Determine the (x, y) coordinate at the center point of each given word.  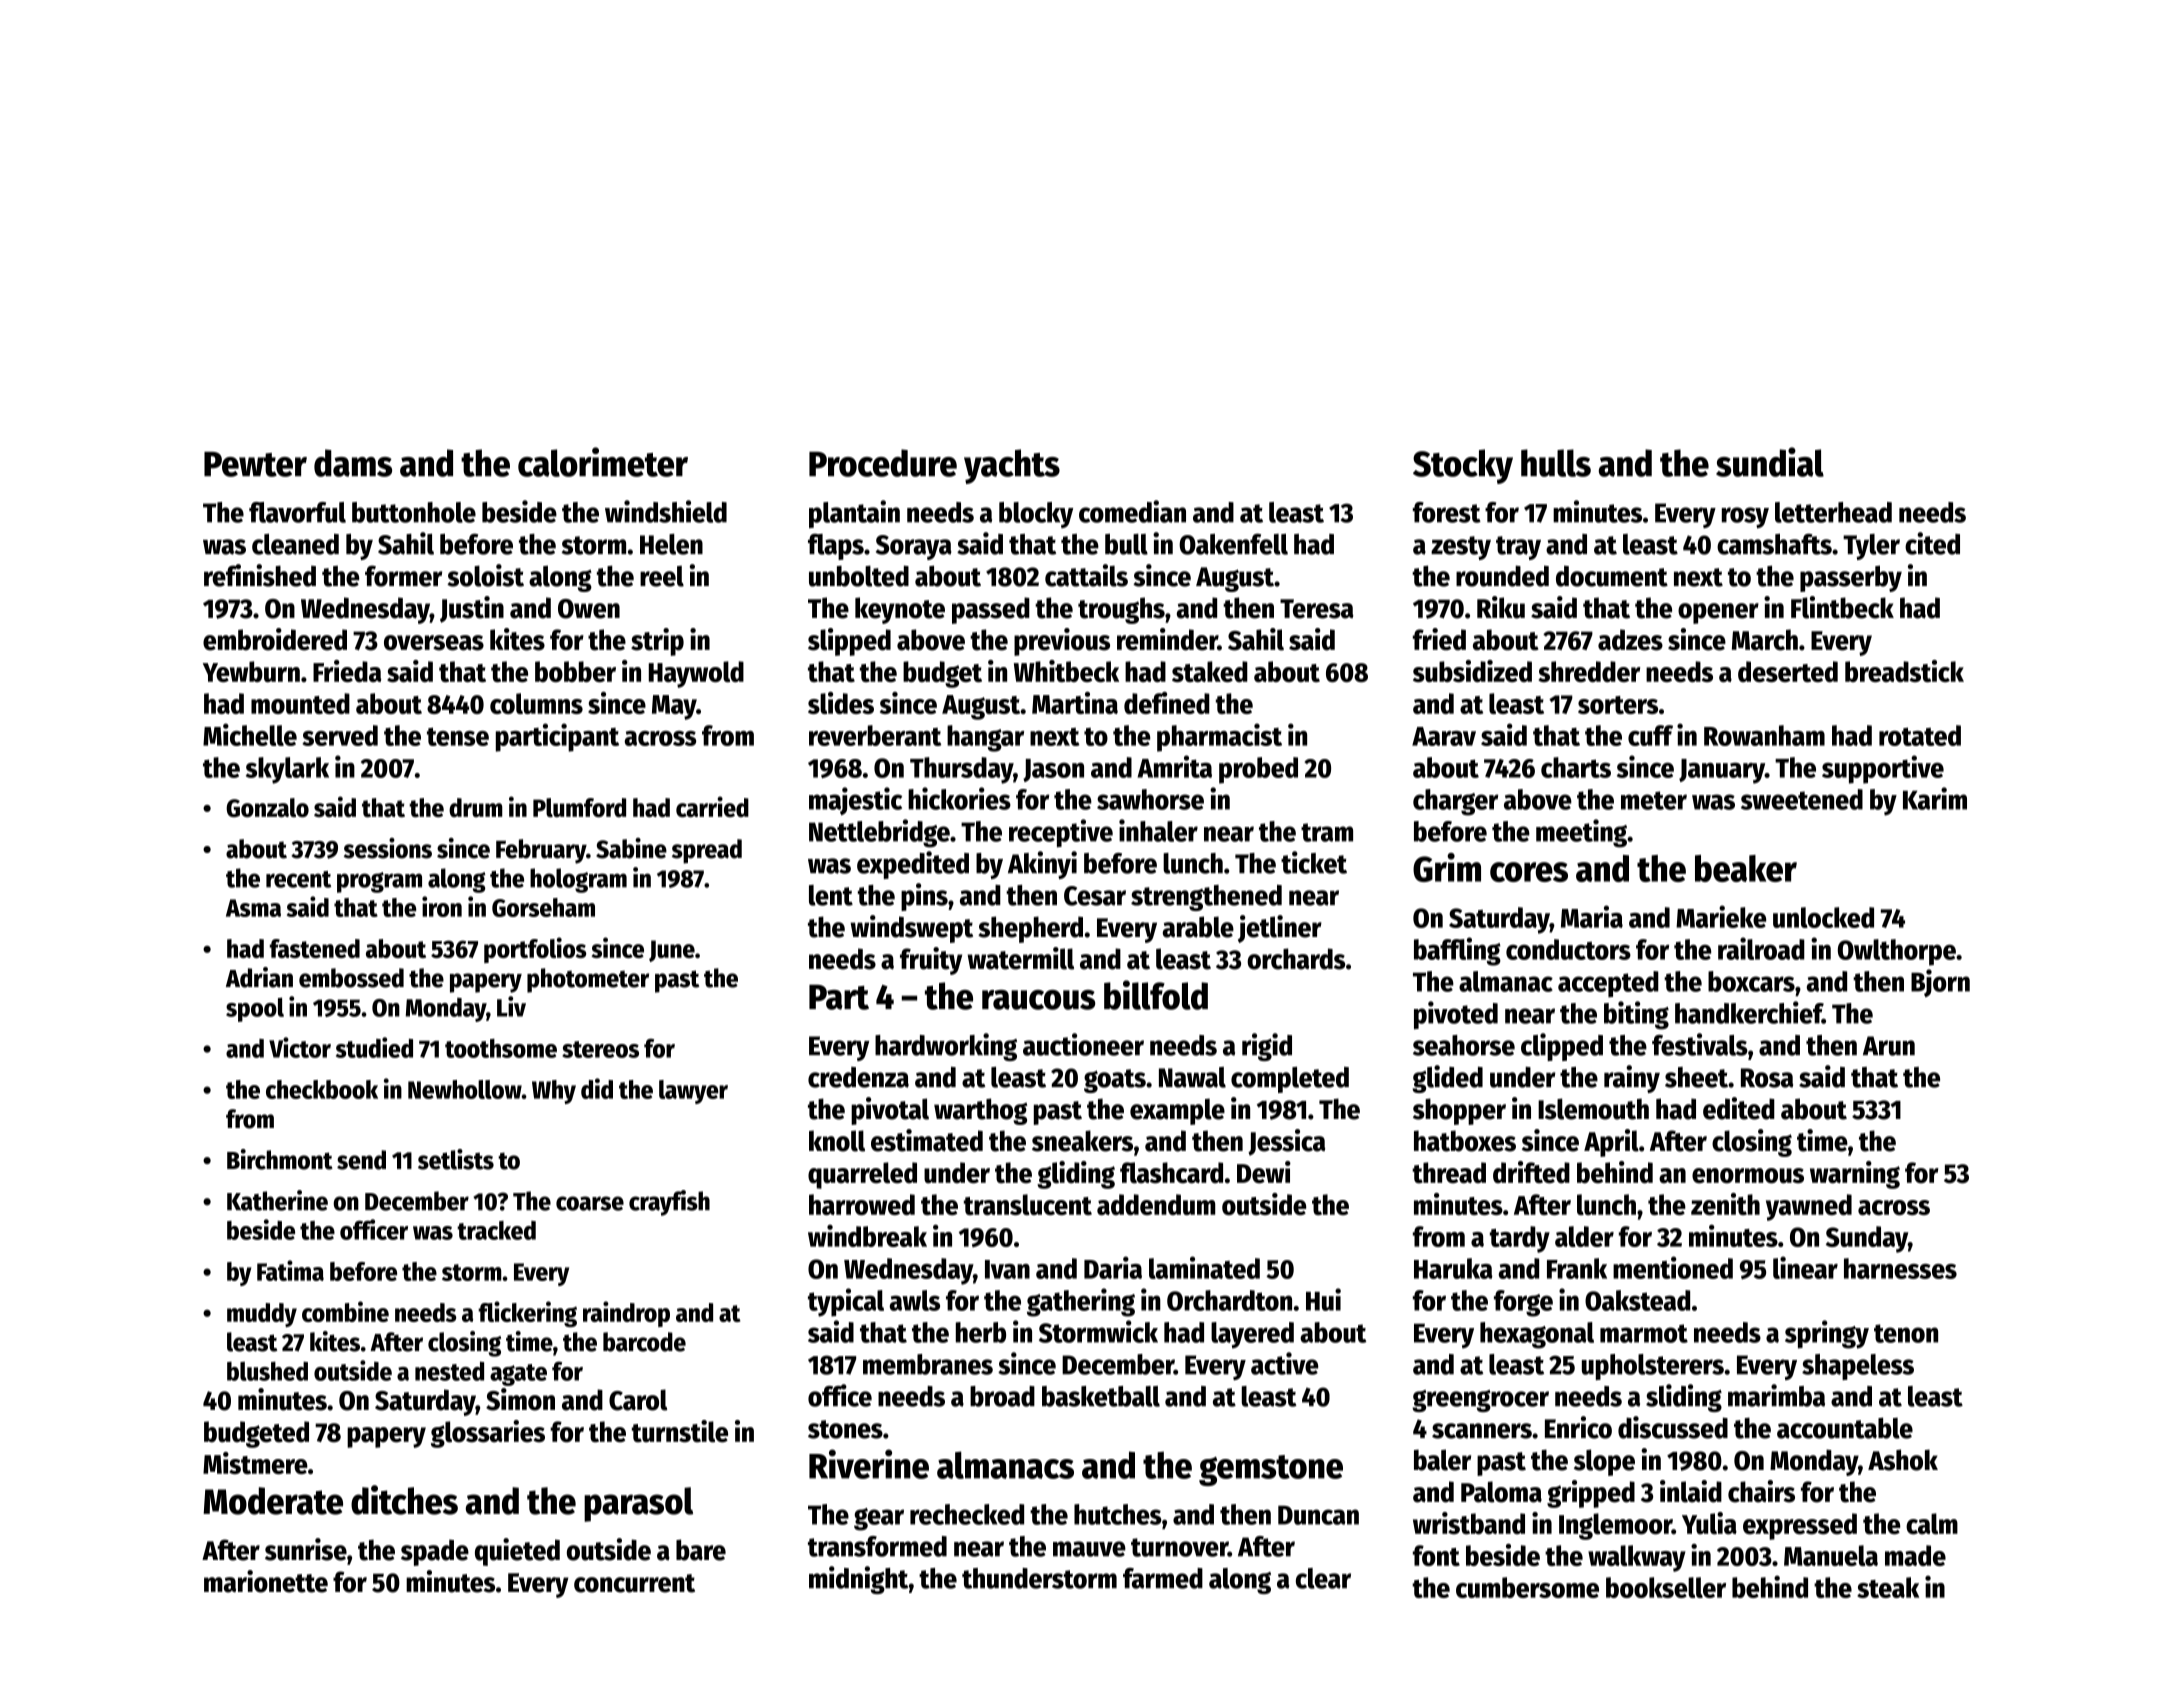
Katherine (277, 1200)
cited (1932, 543)
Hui (1323, 1299)
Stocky (1463, 466)
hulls (1556, 463)
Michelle (250, 734)
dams (353, 463)
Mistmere (255, 1463)
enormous (1748, 1176)
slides (841, 703)
